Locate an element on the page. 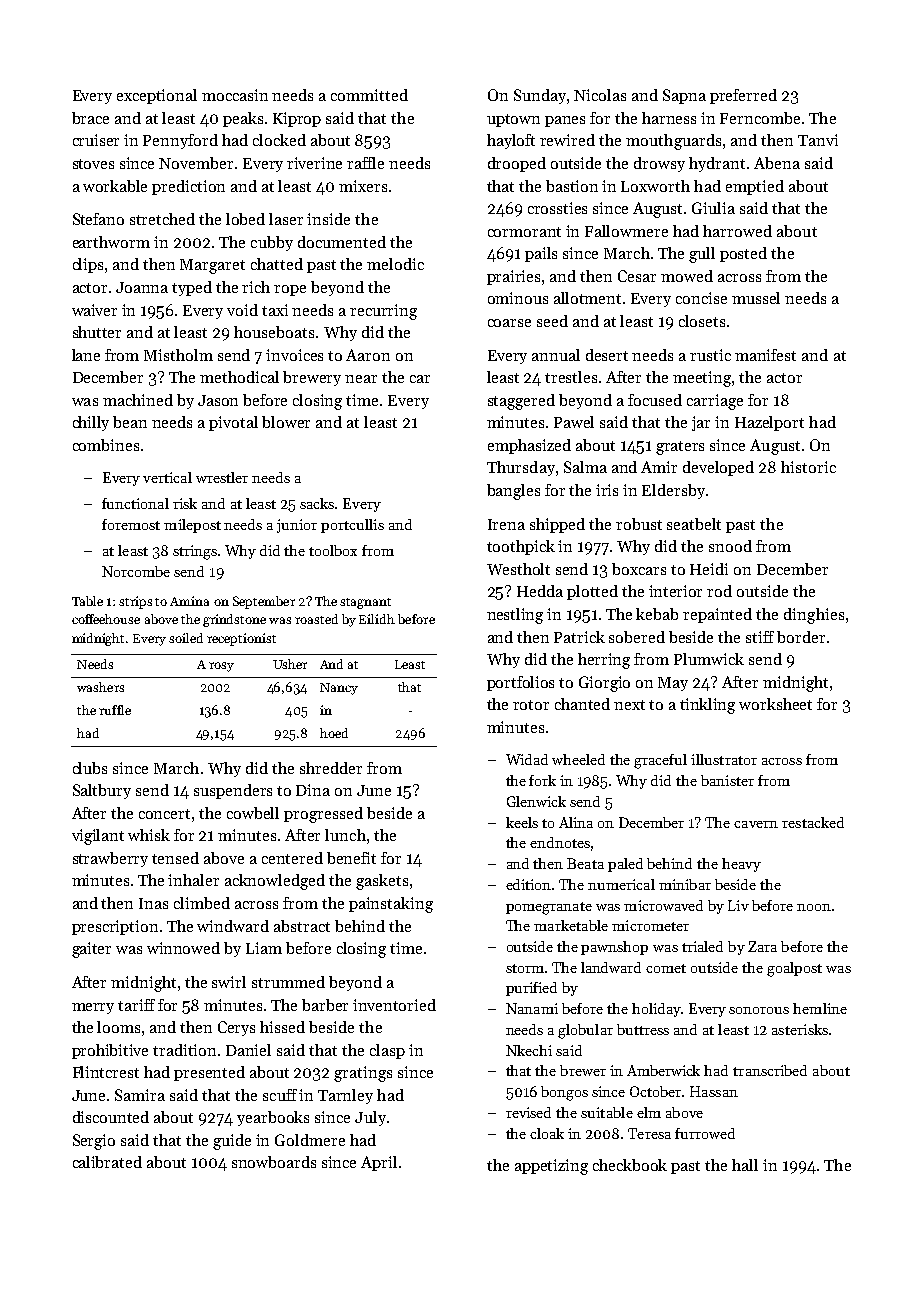 The image size is (924, 1314). snowboards is located at coordinates (274, 1162).
